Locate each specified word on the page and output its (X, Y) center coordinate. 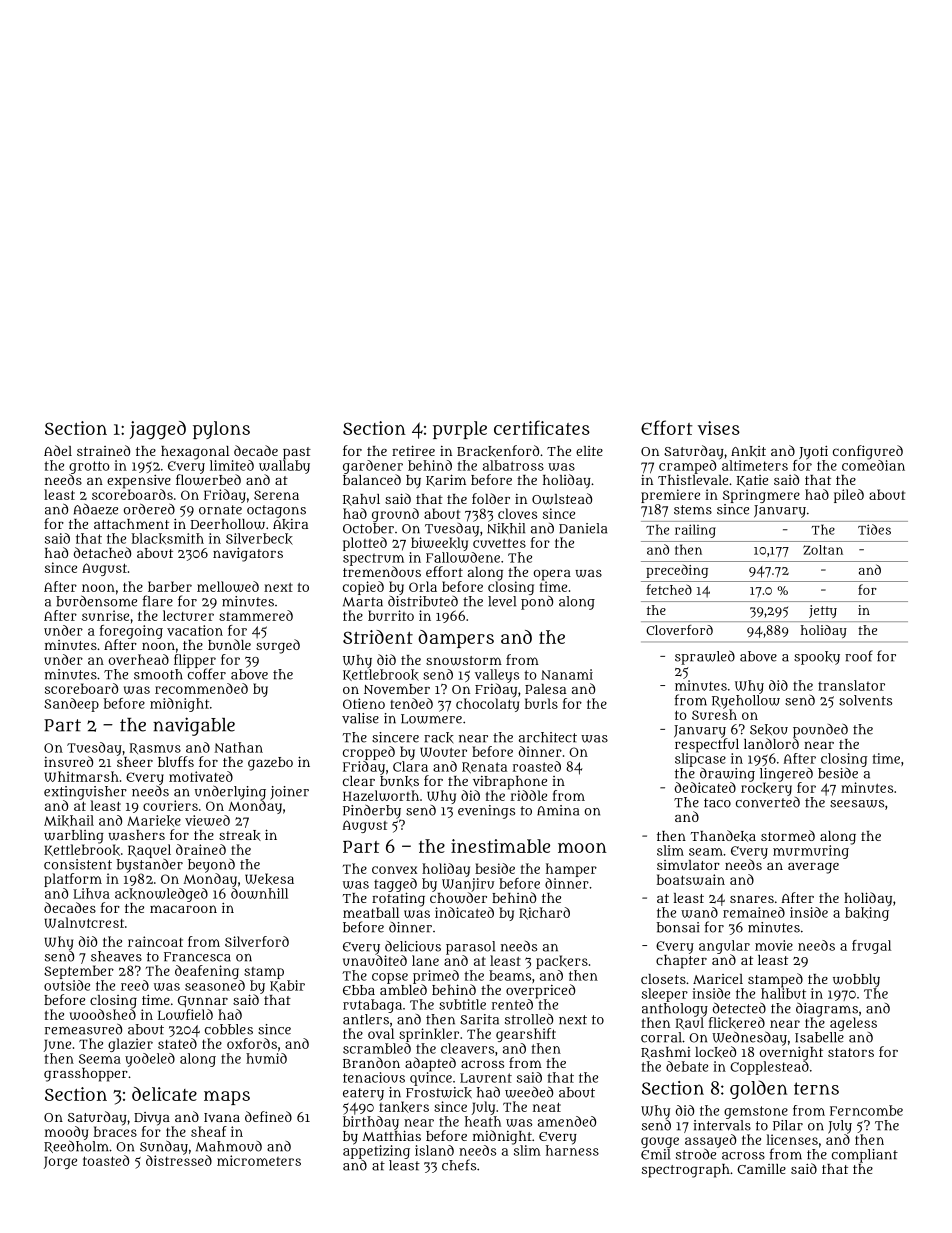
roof (859, 656)
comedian (873, 465)
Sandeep (71, 705)
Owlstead (562, 499)
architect (548, 737)
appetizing (376, 1152)
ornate (220, 510)
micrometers (259, 1160)
